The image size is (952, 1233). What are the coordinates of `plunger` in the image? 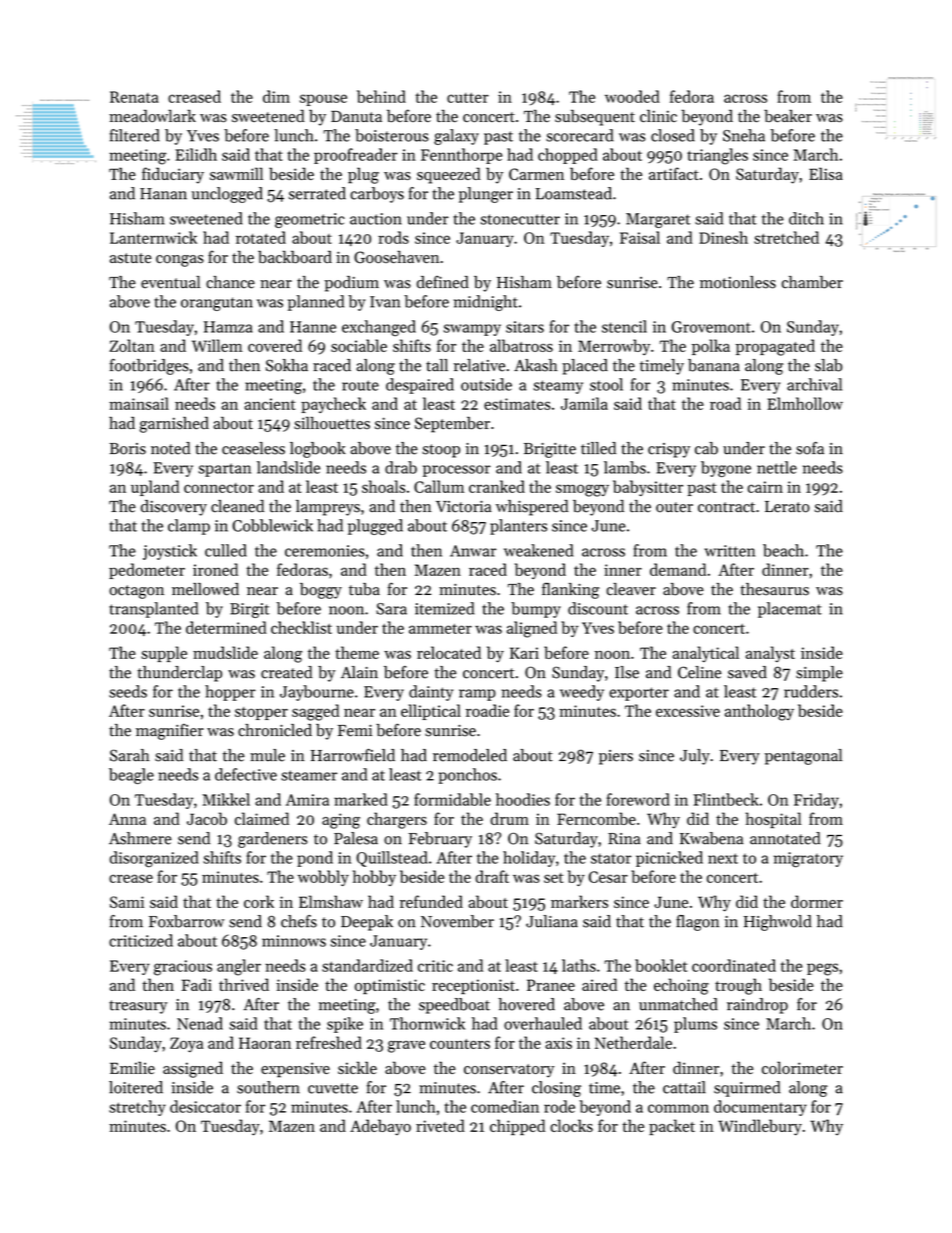 It's located at (486, 195).
